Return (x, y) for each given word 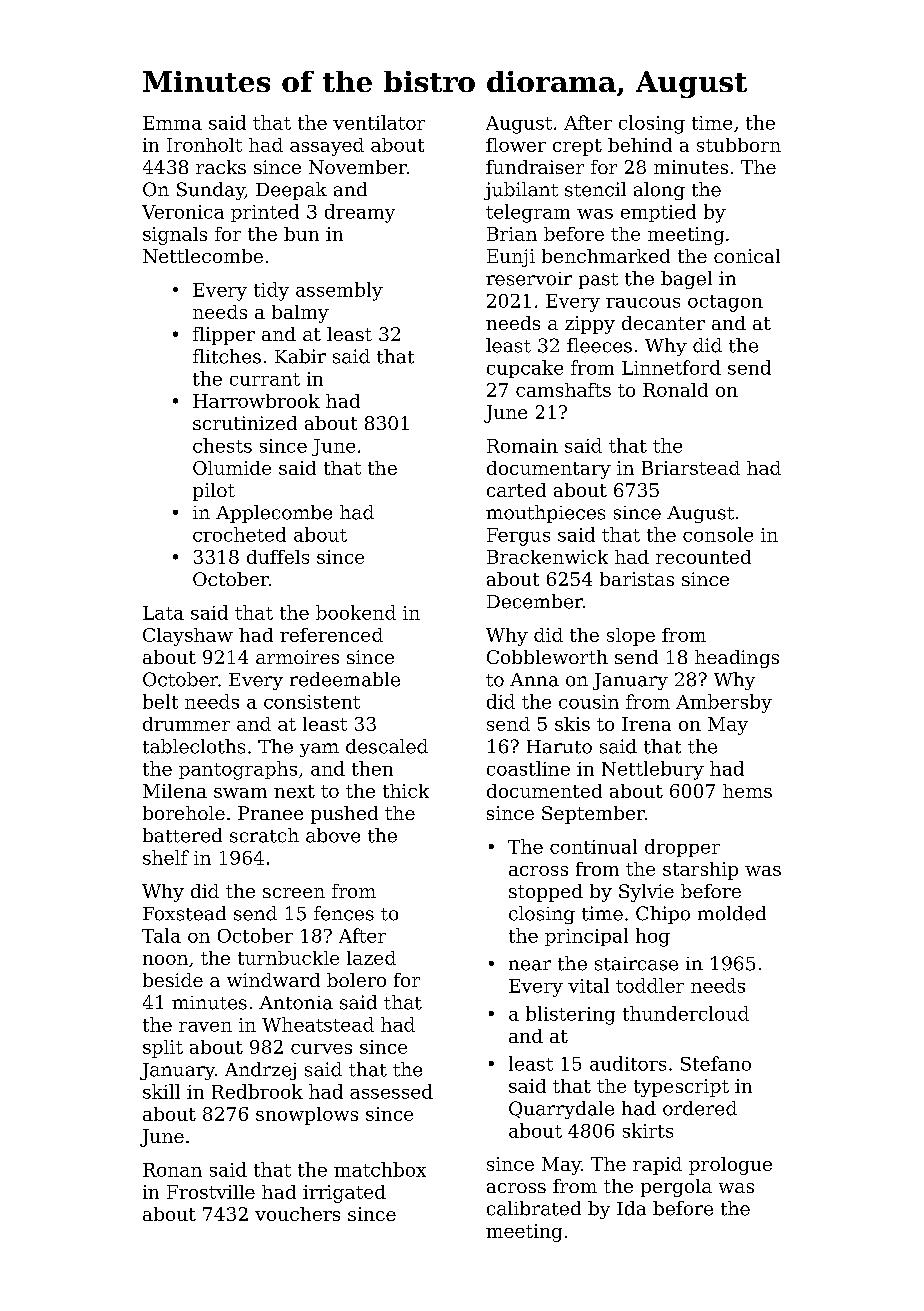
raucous (643, 303)
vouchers (297, 1214)
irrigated (344, 1194)
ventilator (379, 122)
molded (732, 913)
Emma (172, 123)
